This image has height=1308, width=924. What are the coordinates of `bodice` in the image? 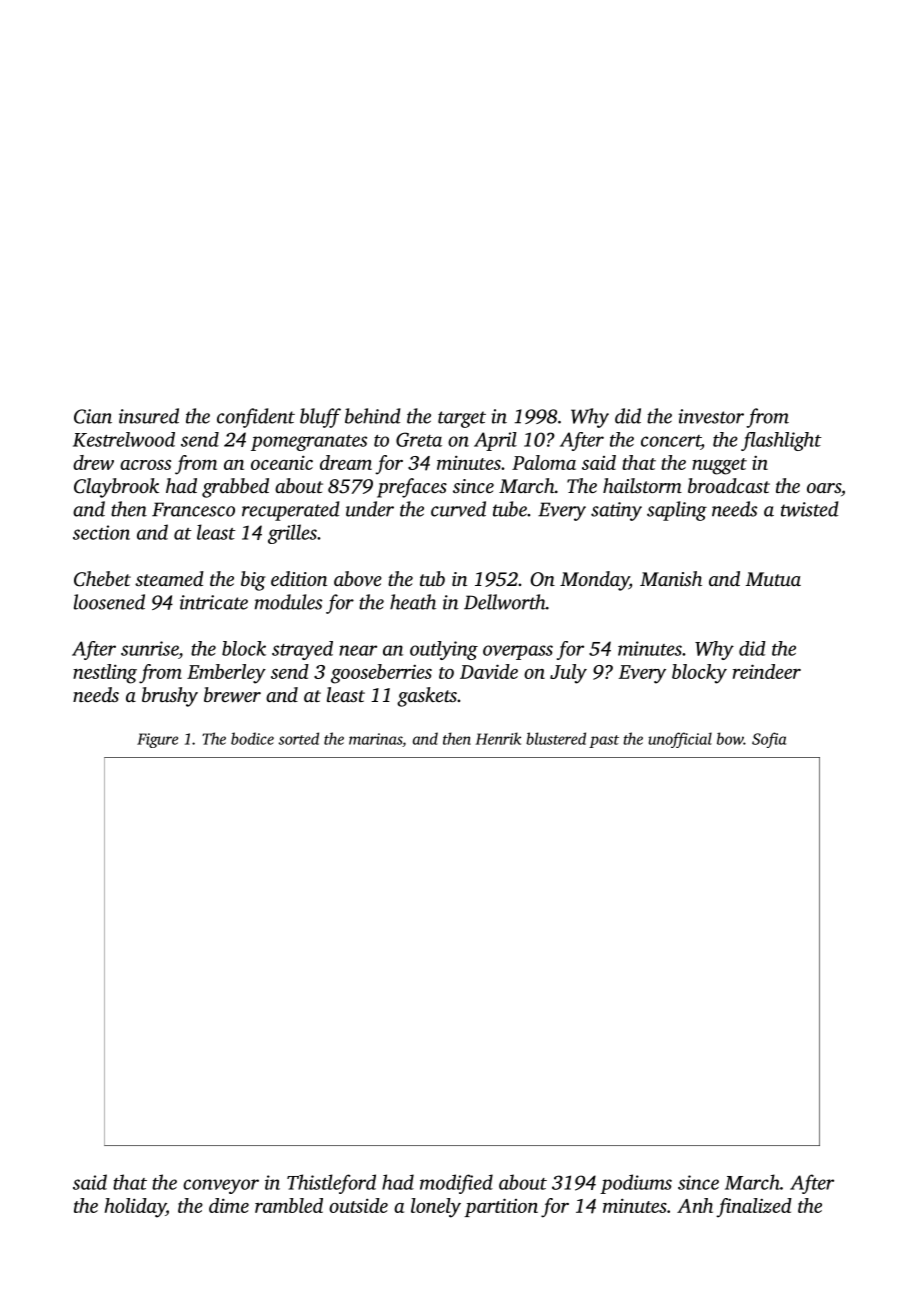 It's located at (252, 738).
